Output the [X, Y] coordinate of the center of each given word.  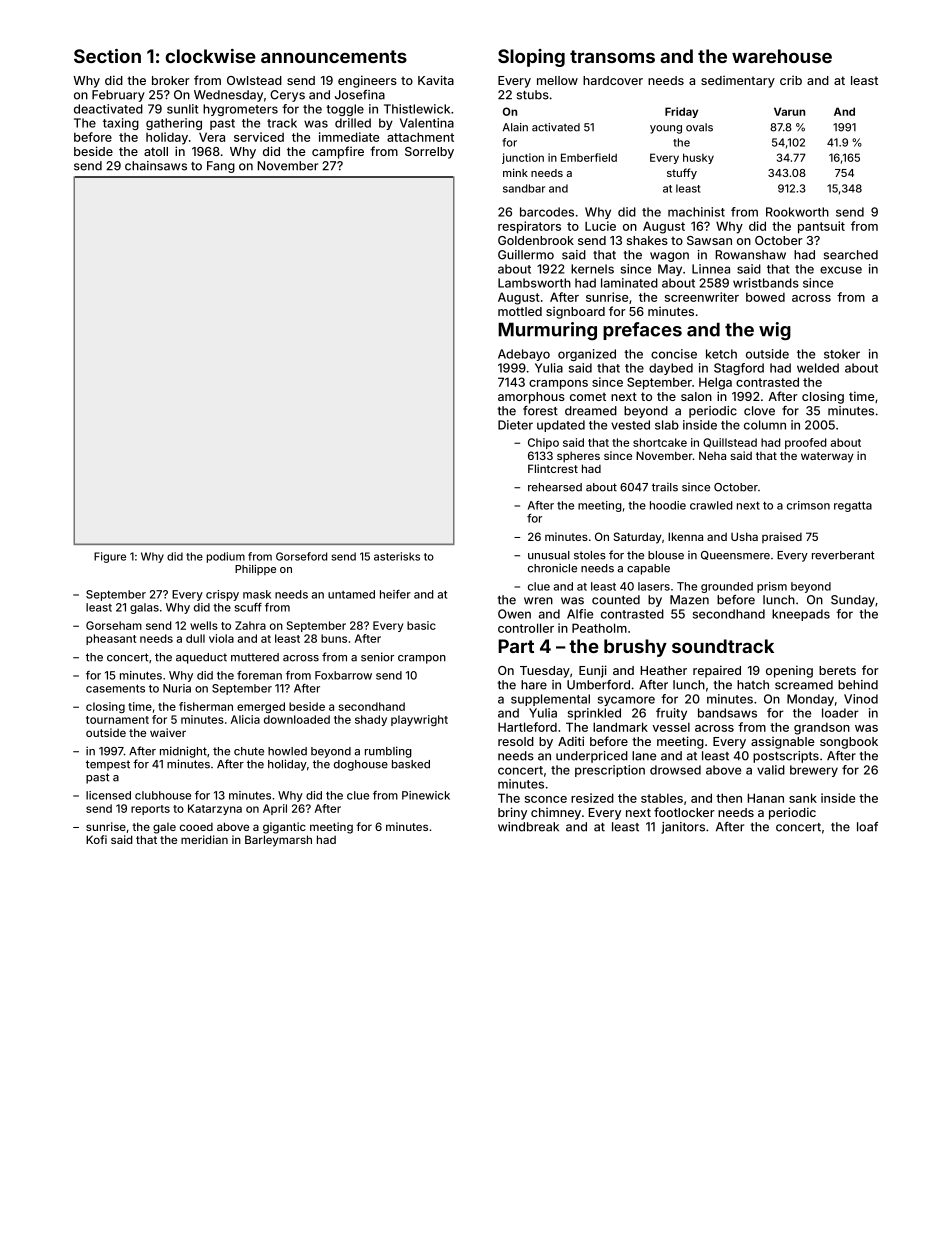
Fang [221, 167]
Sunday [853, 601]
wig [775, 331]
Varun [789, 111]
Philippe [255, 570]
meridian [204, 839]
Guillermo [526, 255]
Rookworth [797, 212]
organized [587, 355]
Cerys [287, 96]
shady [371, 720]
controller [526, 628]
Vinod [861, 699]
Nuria [177, 688]
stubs [533, 95]
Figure [110, 557]
